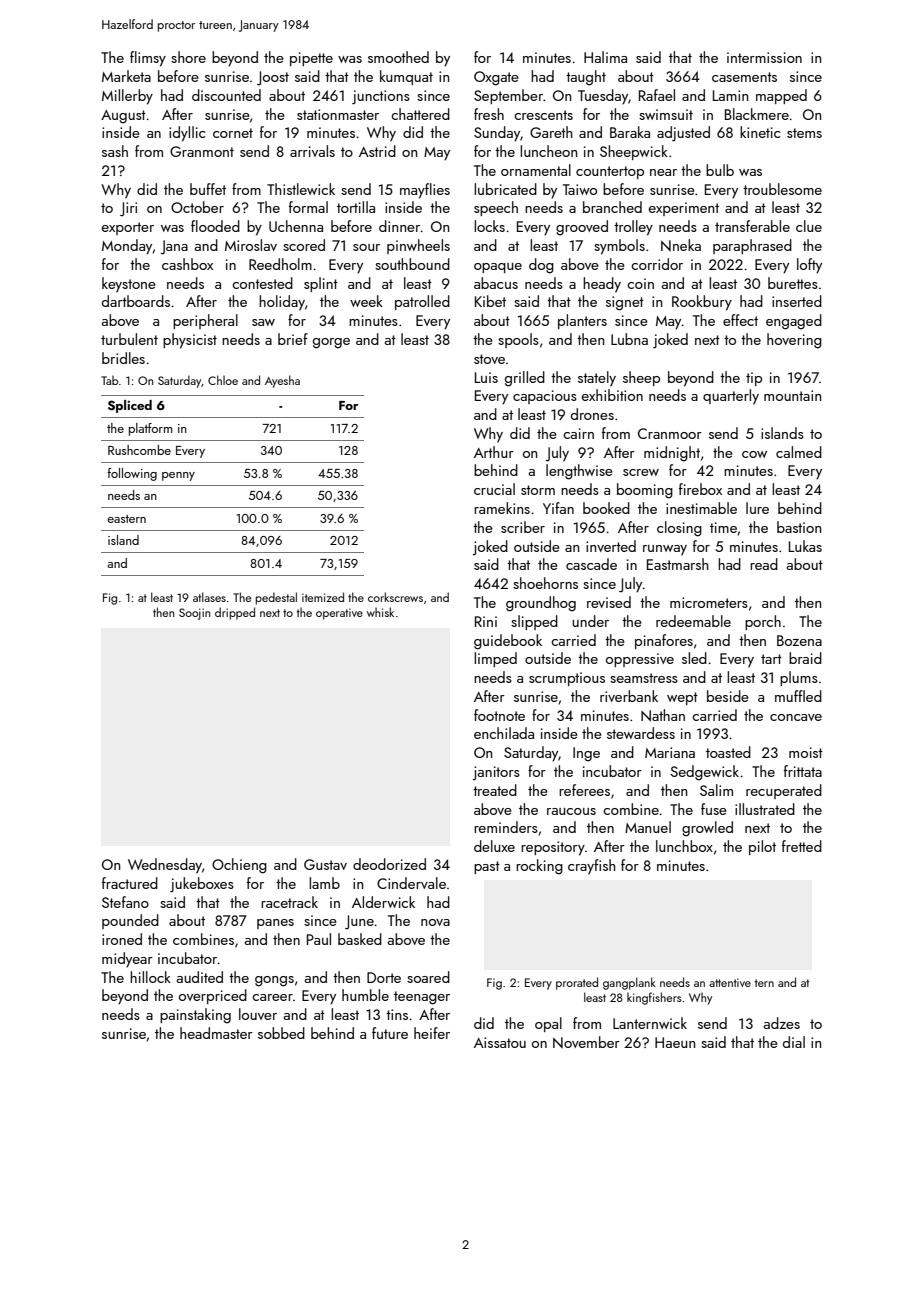 This document has height=1308, width=924. What do you see at coordinates (123, 117) in the document?
I see `August` at bounding box center [123, 117].
